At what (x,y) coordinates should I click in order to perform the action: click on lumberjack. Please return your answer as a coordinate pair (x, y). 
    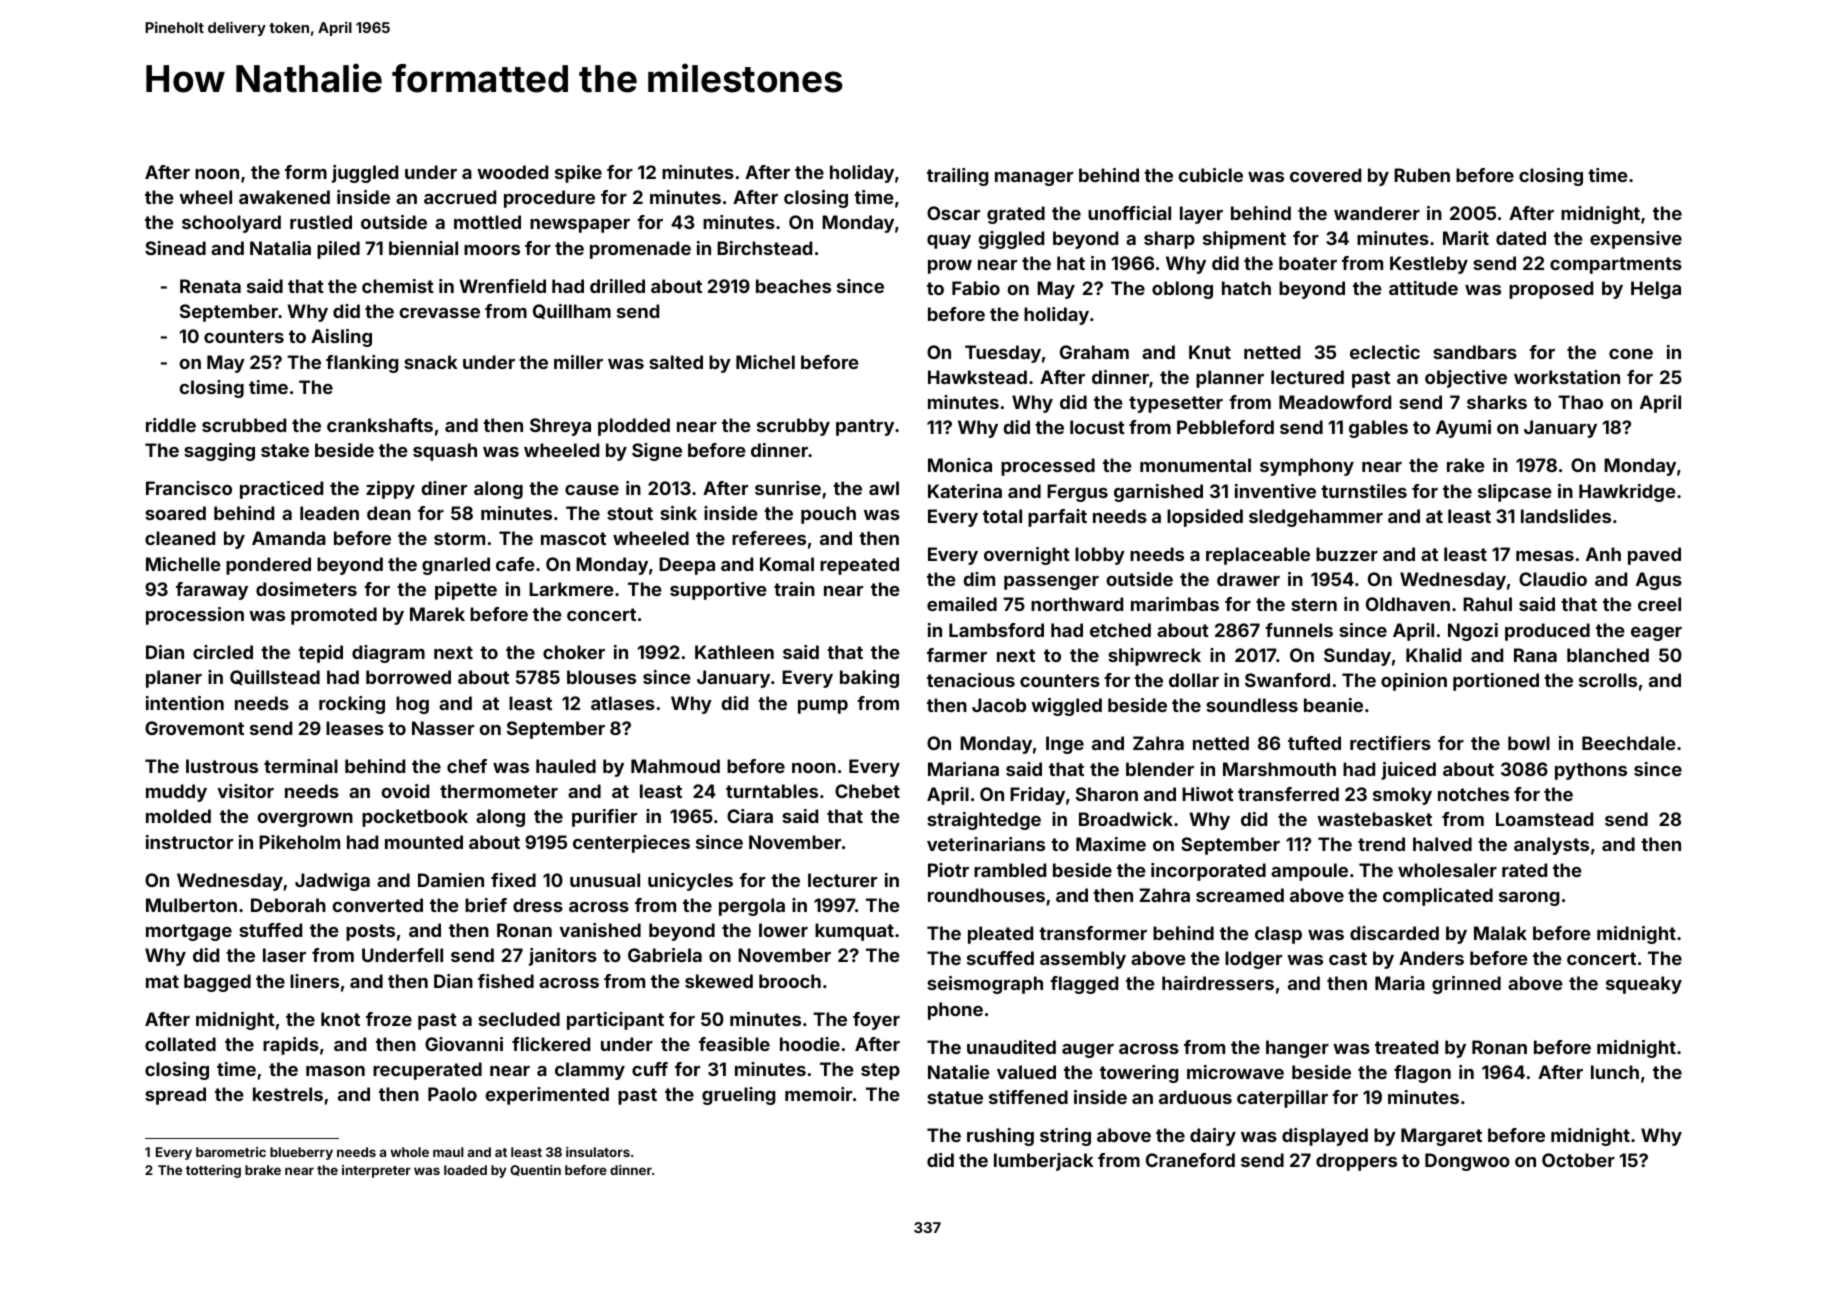
    Looking at the image, I should click on (1044, 1162).
